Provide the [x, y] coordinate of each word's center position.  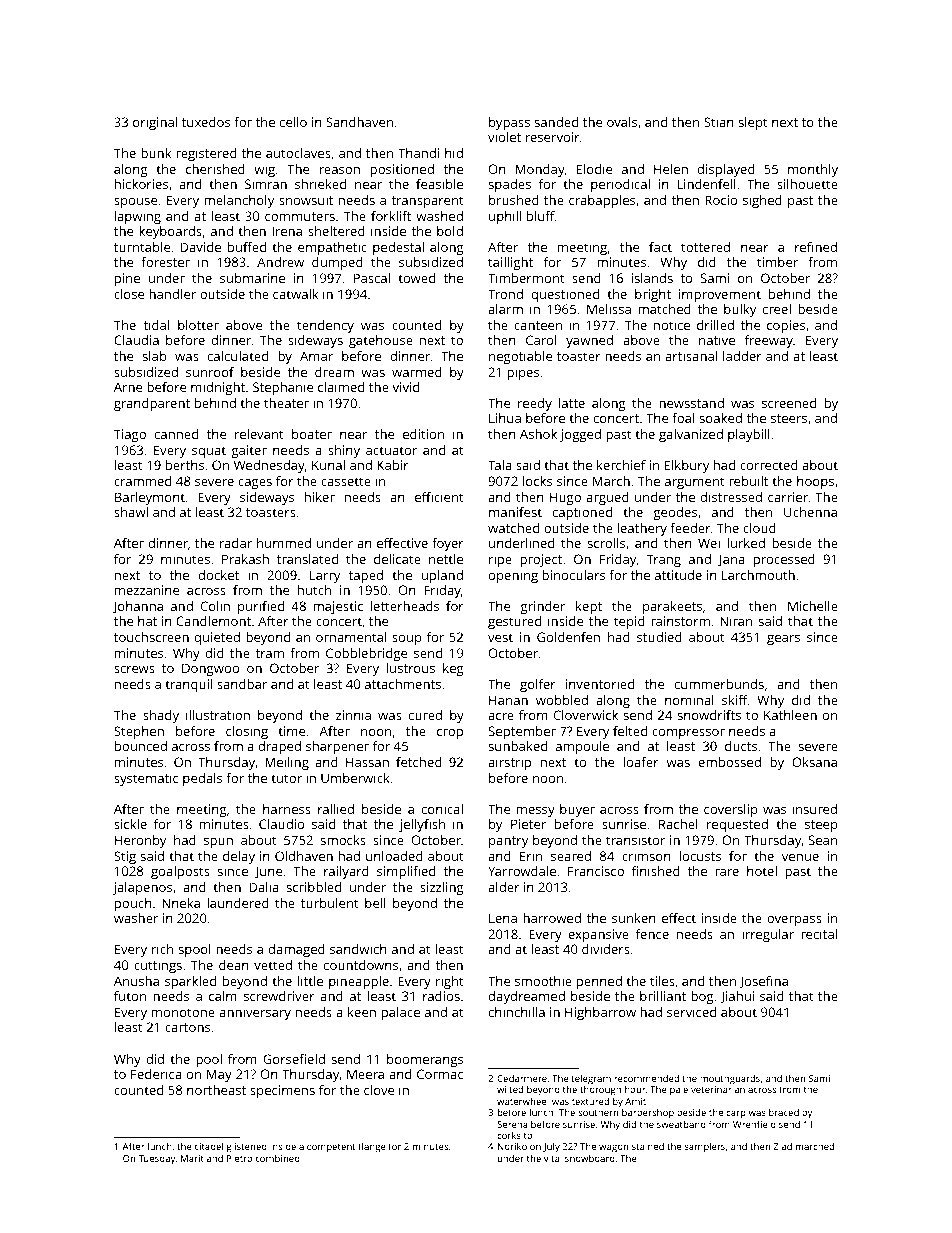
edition [423, 434]
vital [553, 1158]
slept [753, 123]
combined [278, 1158]
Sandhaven [359, 122]
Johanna [138, 607]
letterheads [405, 606]
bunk [156, 153]
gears [783, 640]
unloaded [394, 856]
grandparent [152, 404]
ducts [741, 746]
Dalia [264, 887]
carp [736, 1114]
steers [789, 418]
